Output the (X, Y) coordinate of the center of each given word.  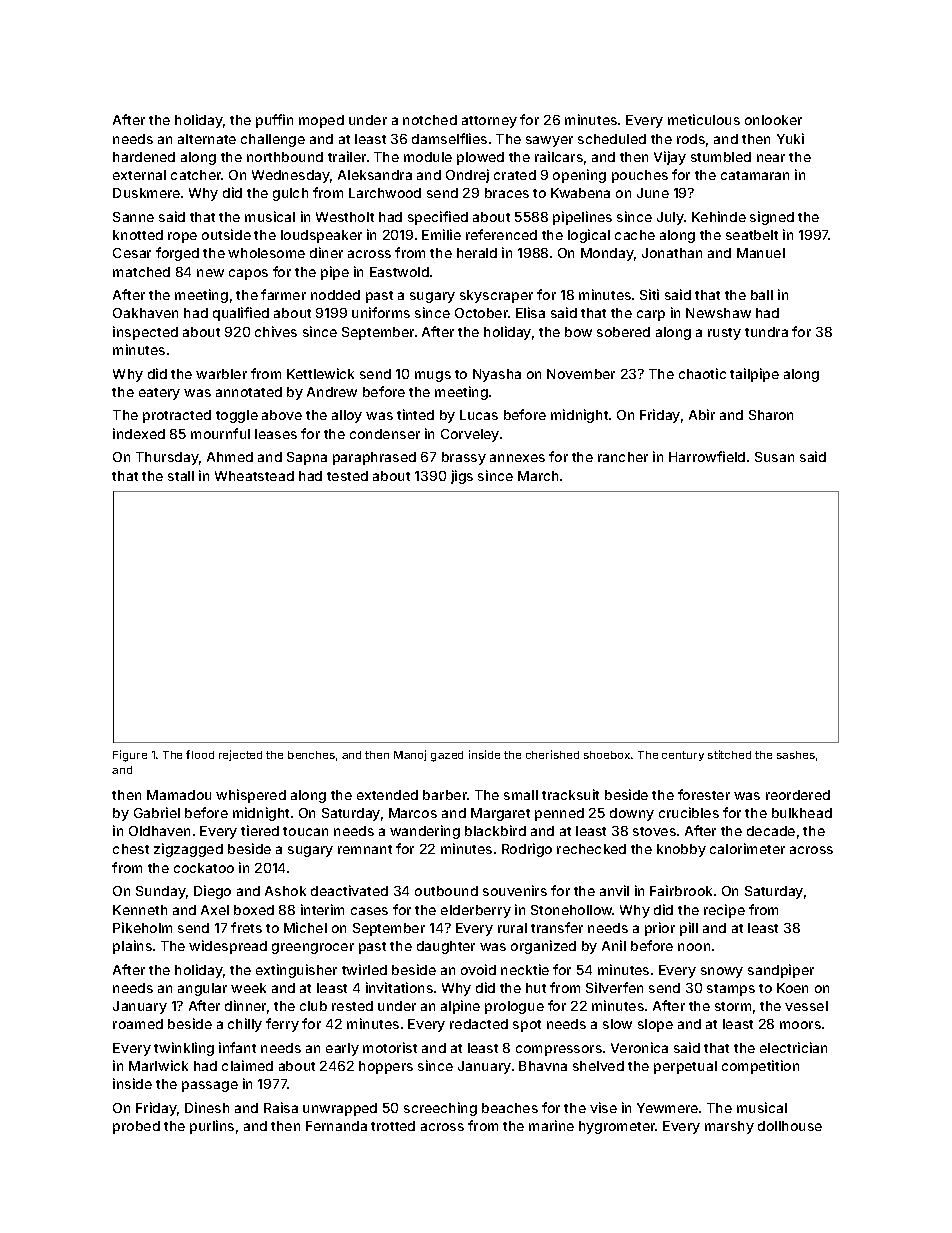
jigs (462, 477)
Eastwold (399, 272)
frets (246, 927)
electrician (793, 1047)
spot (527, 1026)
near (771, 158)
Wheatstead (254, 476)
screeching (440, 1109)
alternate (207, 139)
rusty (724, 334)
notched (430, 120)
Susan (774, 457)
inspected (145, 333)
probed (136, 1127)
